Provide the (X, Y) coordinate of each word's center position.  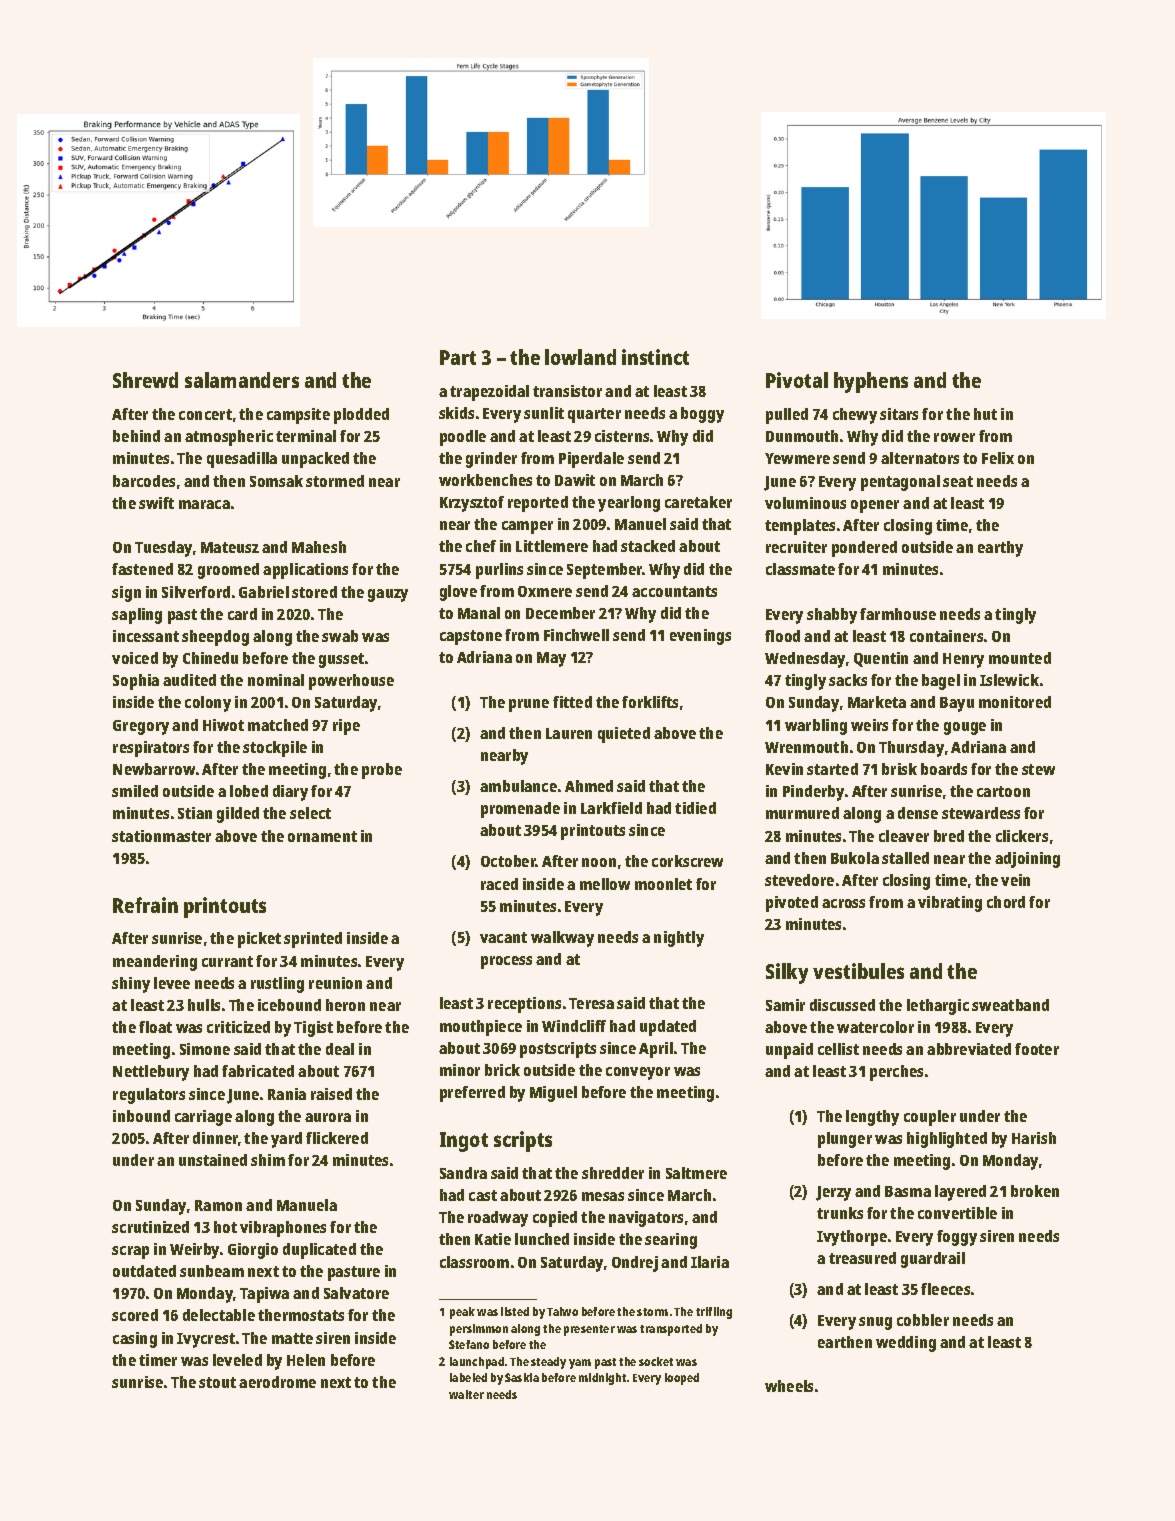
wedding (906, 1344)
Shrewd (145, 380)
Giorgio (253, 1251)
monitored (1015, 702)
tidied (695, 808)
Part (458, 357)
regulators (149, 1096)
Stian (195, 813)
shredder (613, 1173)
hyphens (871, 382)
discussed (842, 1005)
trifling (714, 1313)
